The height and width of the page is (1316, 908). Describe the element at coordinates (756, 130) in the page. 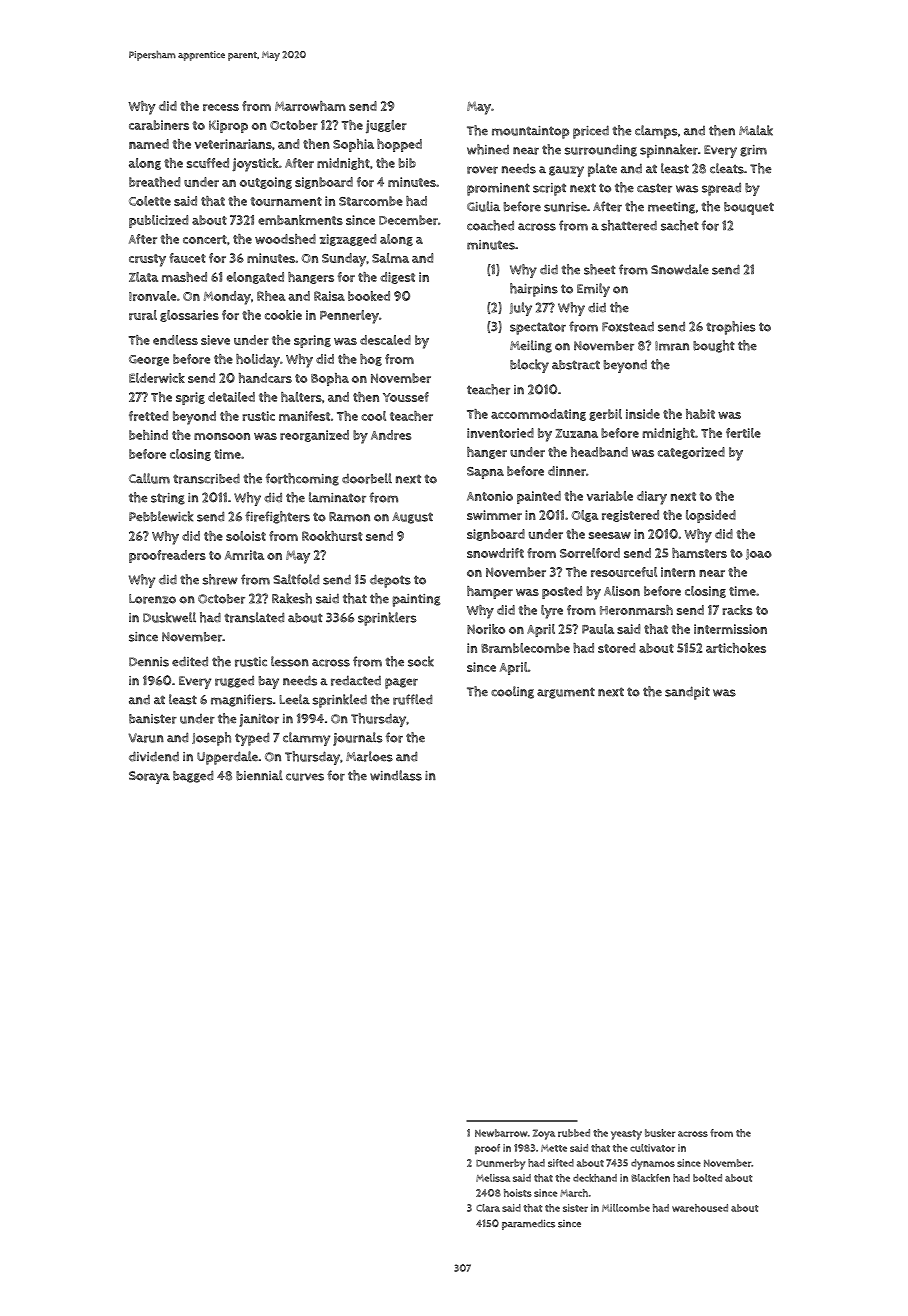

I see `Malak` at that location.
